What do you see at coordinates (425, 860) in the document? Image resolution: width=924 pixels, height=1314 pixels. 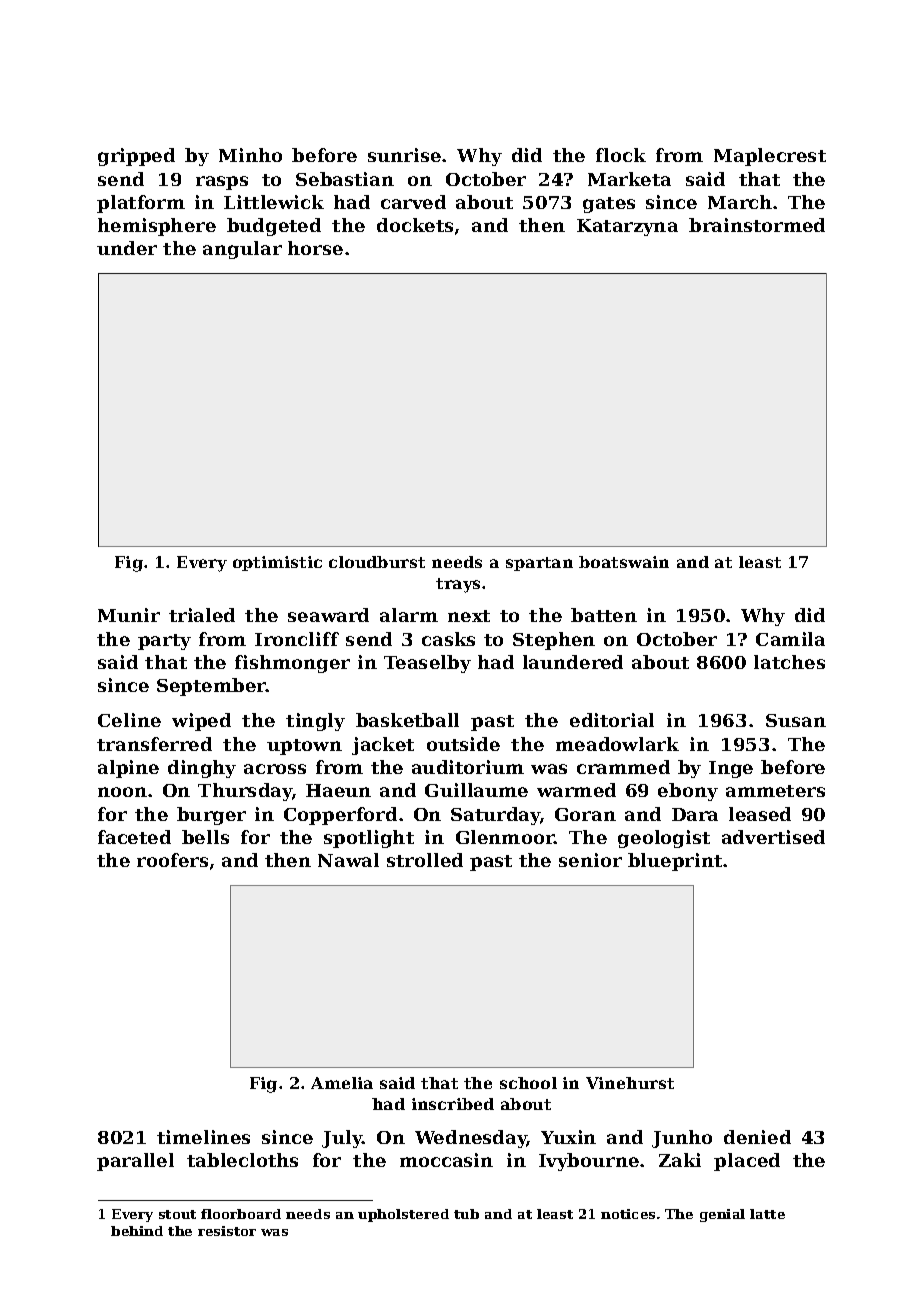 I see `strolled` at bounding box center [425, 860].
